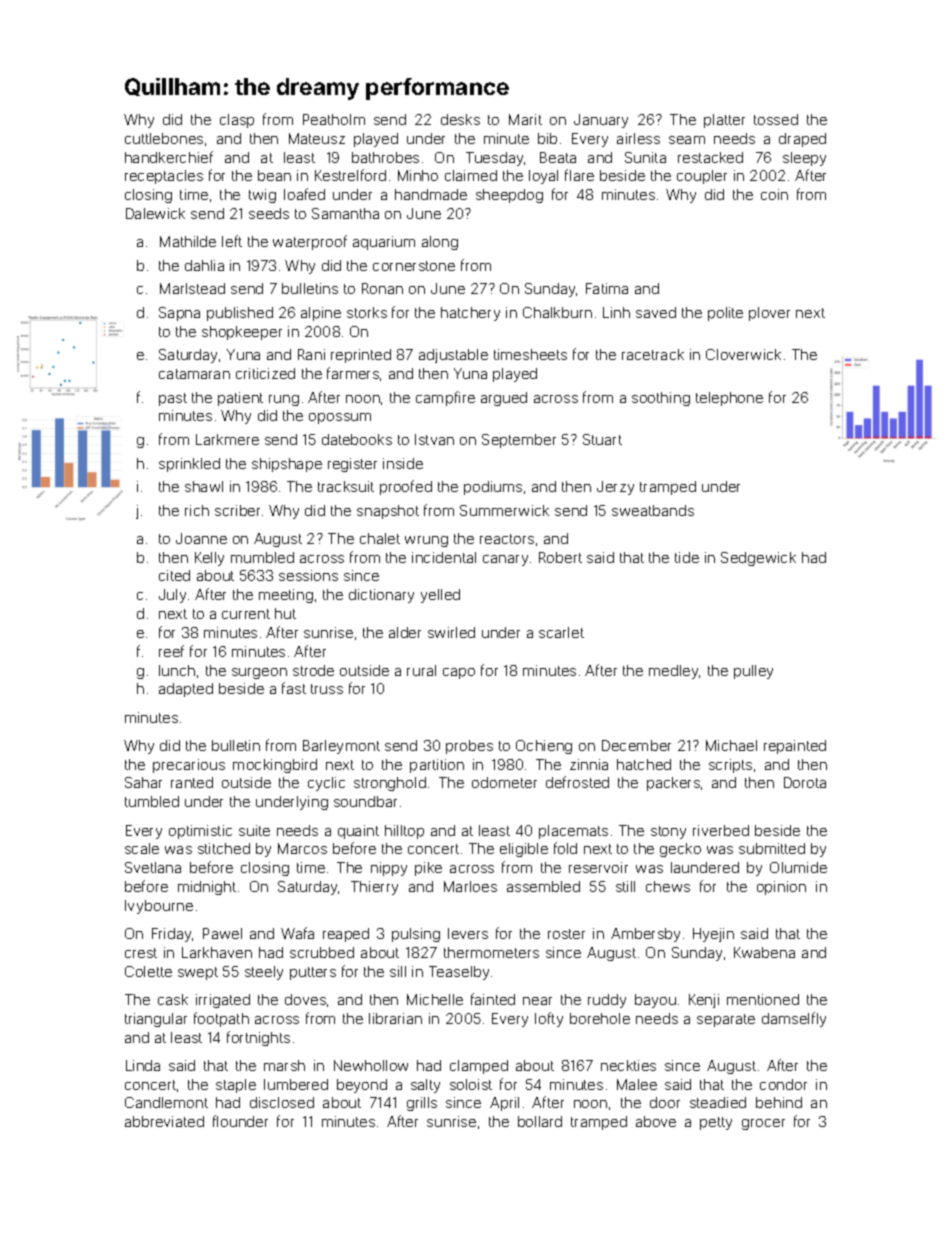 The height and width of the document is (1233, 952). Describe the element at coordinates (262, 557) in the document. I see `mumbled` at that location.
